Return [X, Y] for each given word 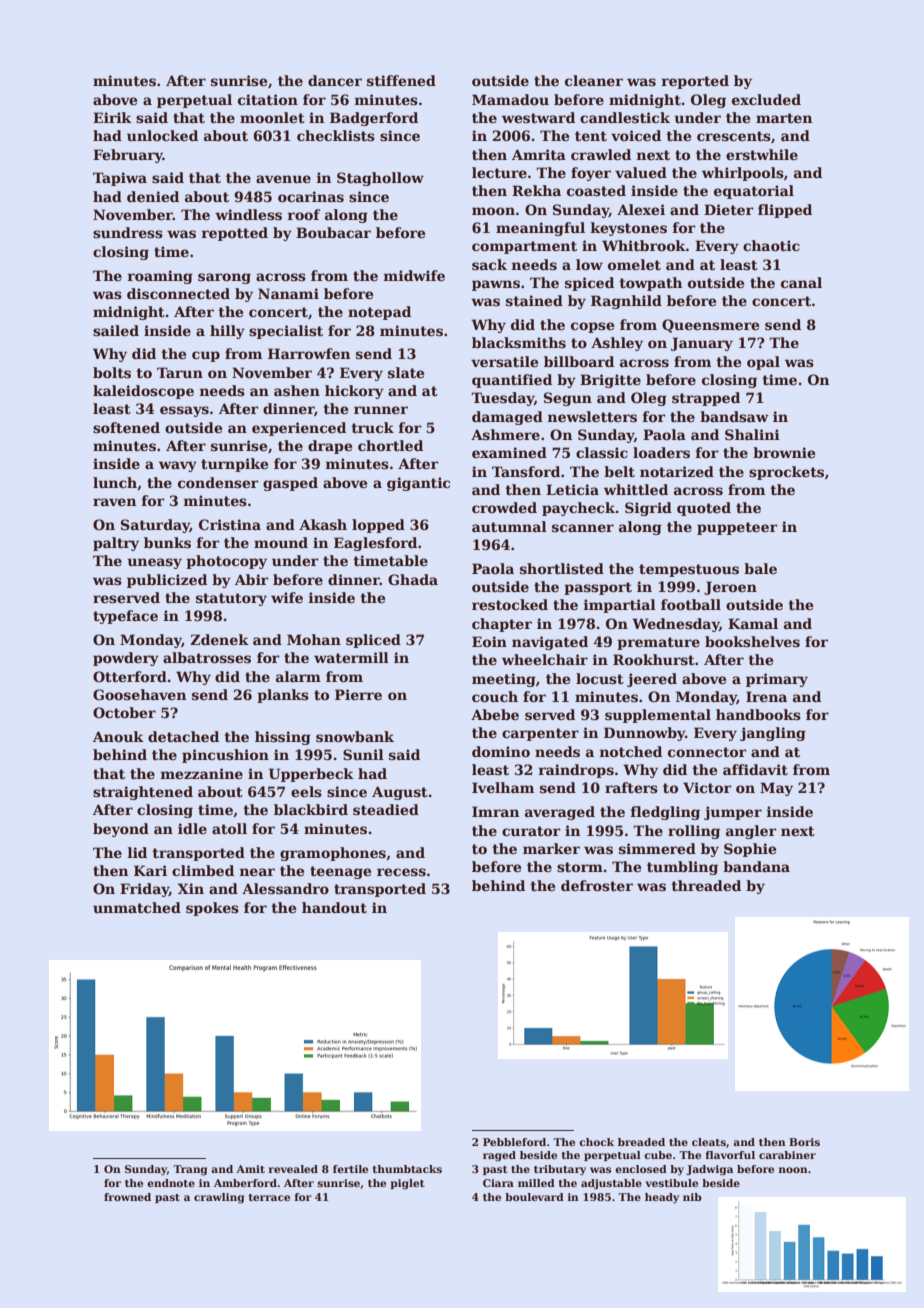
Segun [568, 399]
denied [153, 196]
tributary [560, 1170]
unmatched [137, 907]
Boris [804, 1142]
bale [760, 568]
